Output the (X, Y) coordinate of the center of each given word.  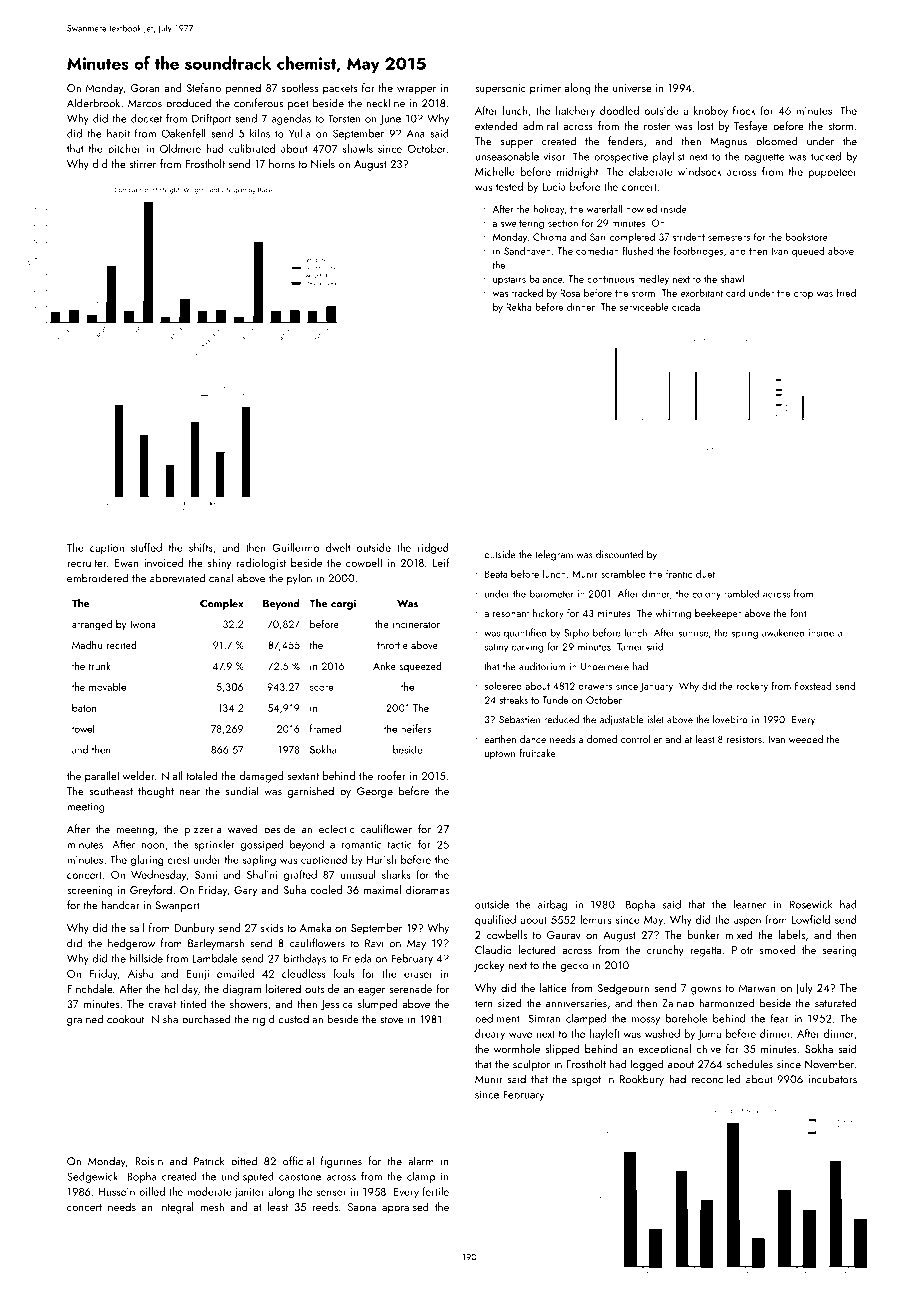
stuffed (146, 547)
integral (176, 1208)
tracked (527, 293)
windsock (700, 171)
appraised (405, 1208)
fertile (436, 1191)
